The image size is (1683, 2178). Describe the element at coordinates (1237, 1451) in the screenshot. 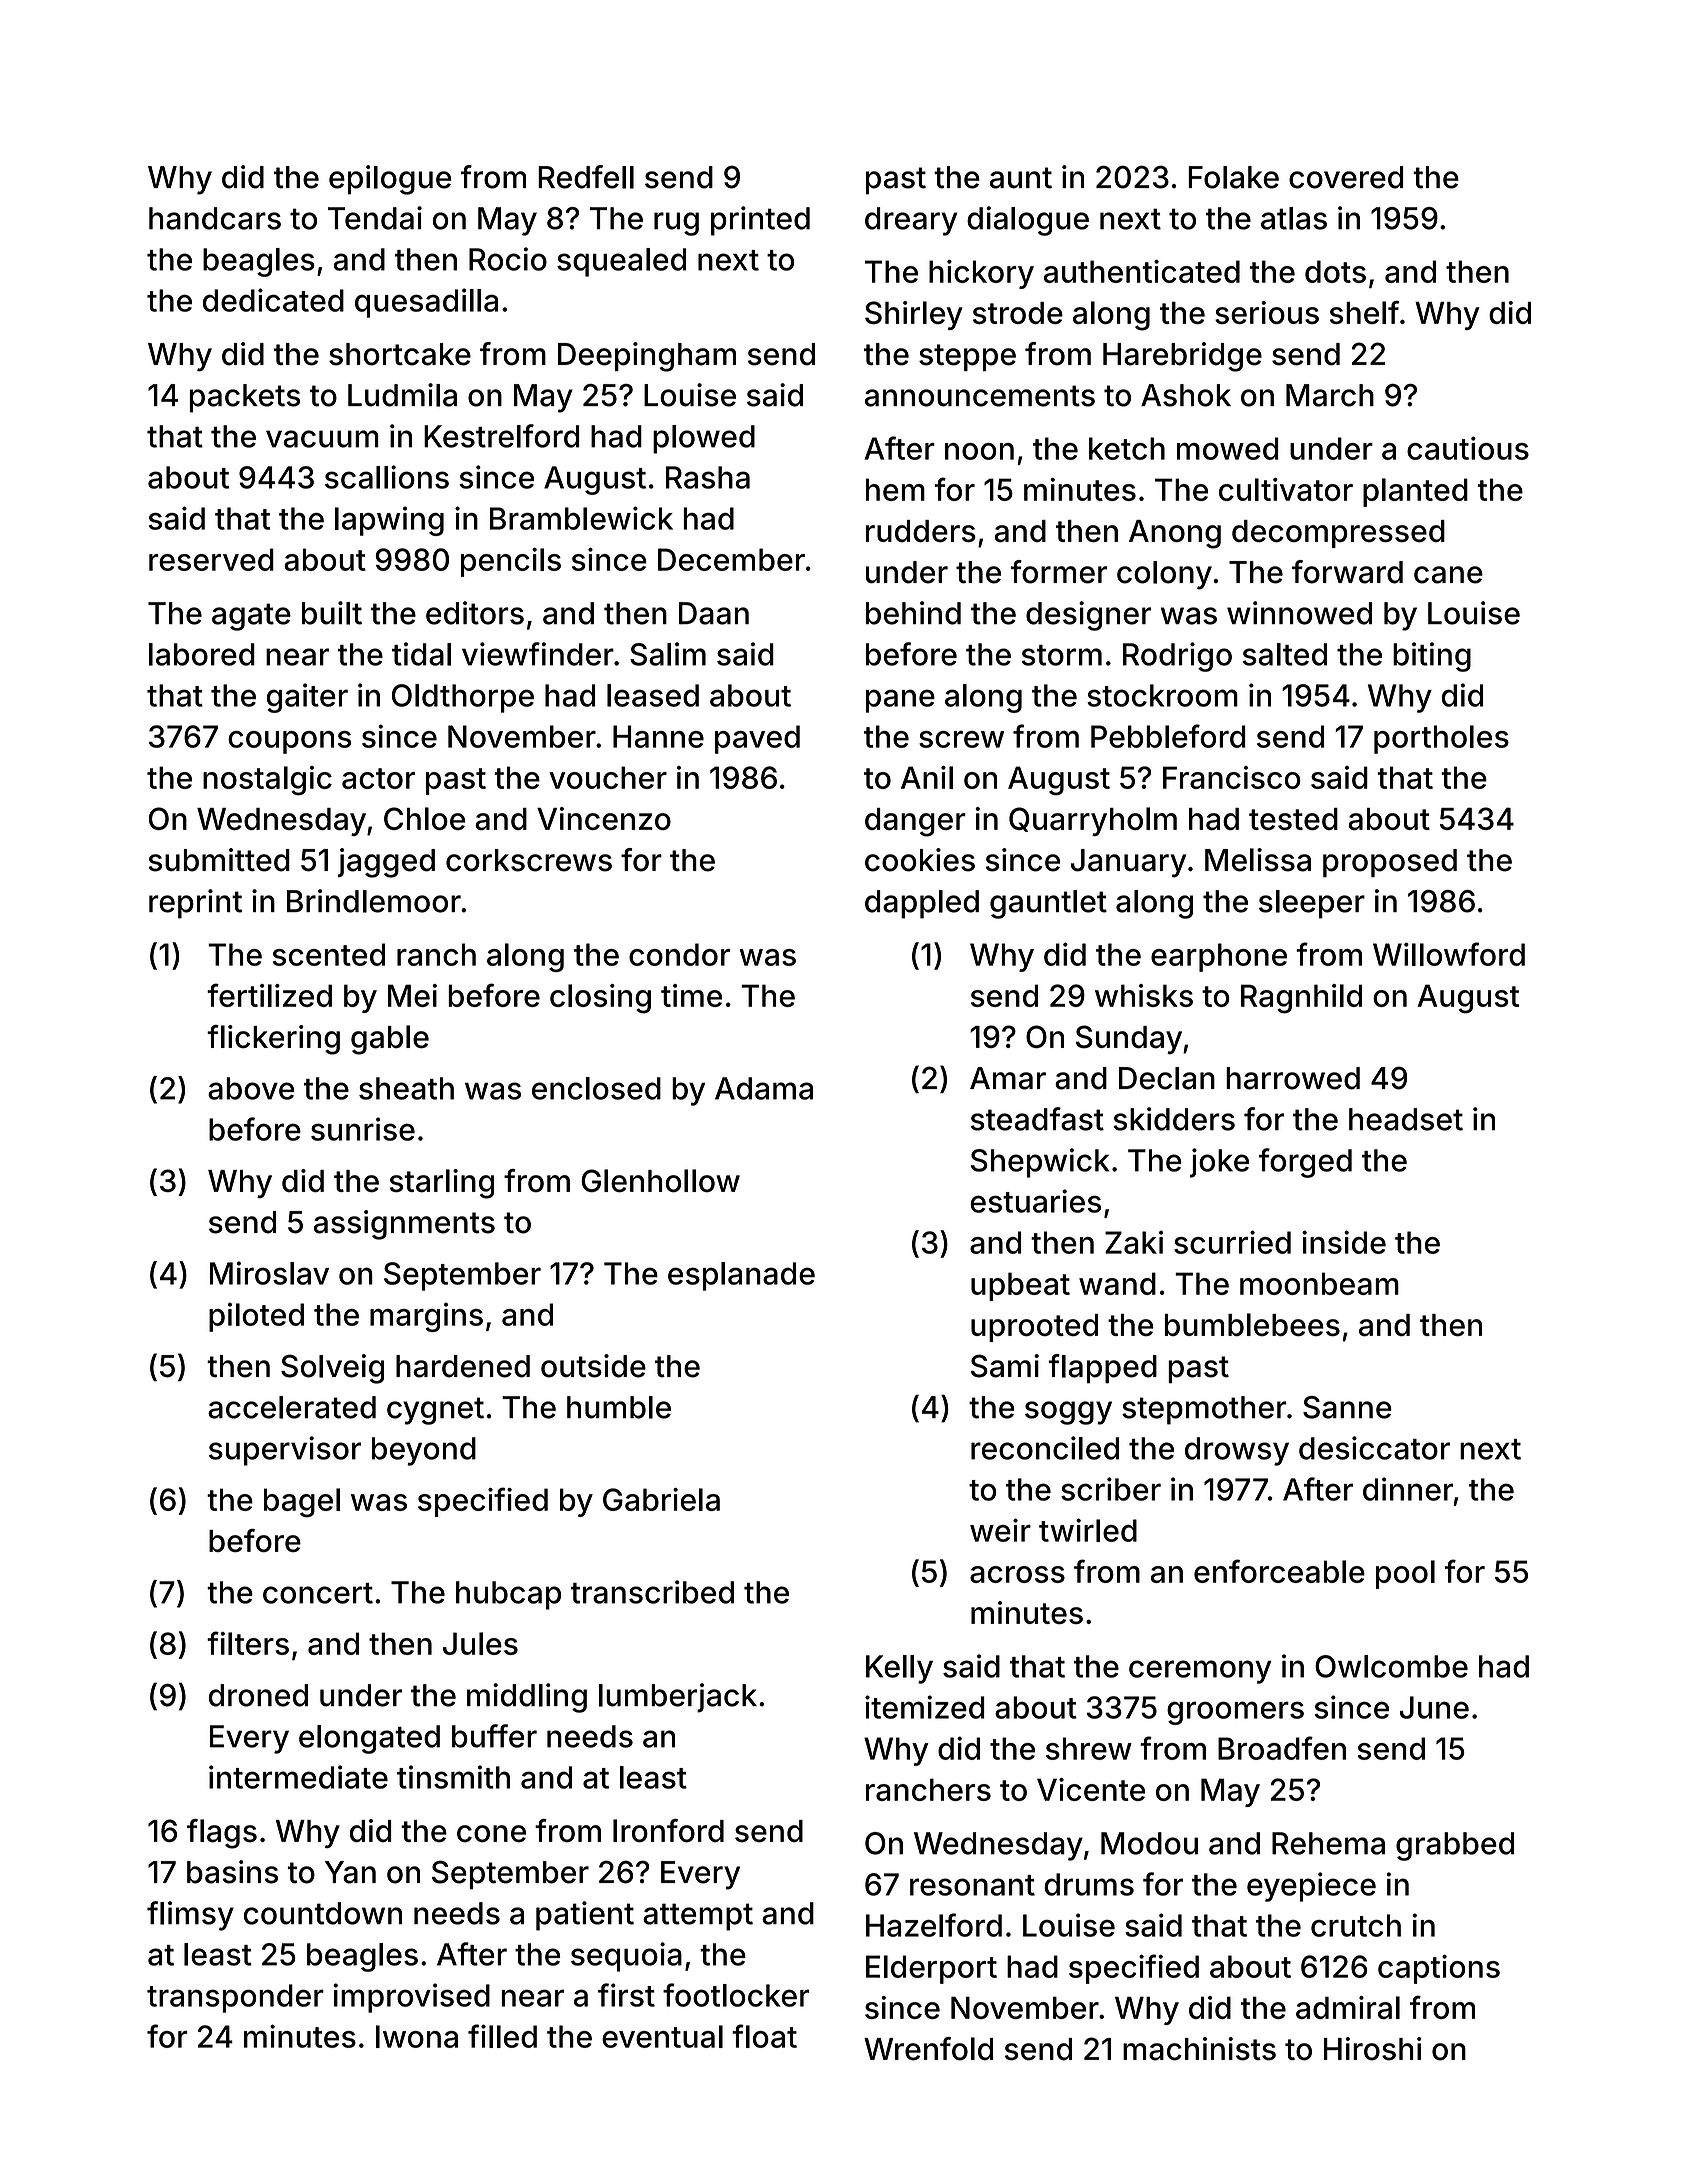

I see `drowsy` at that location.
